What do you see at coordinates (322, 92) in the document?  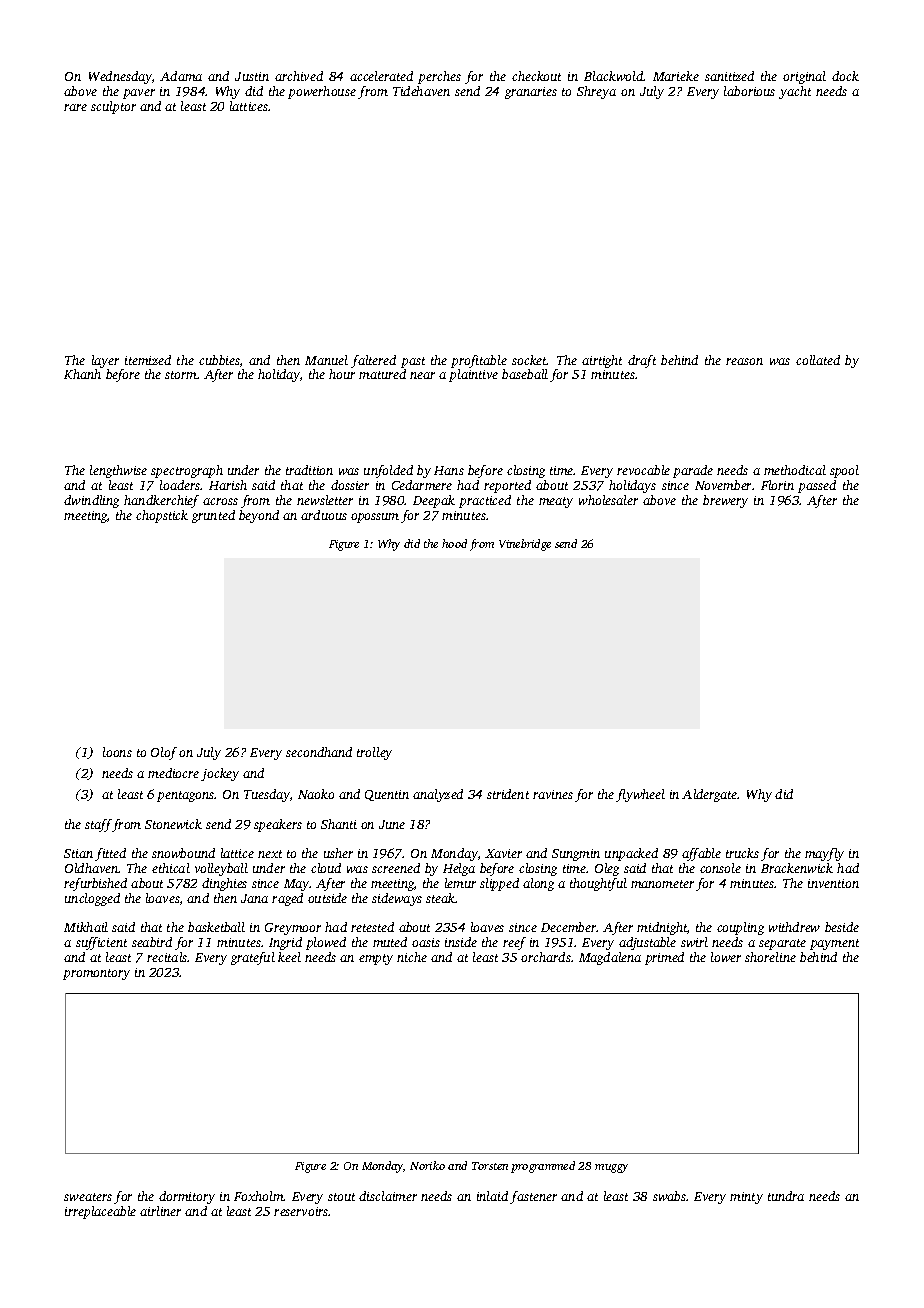 I see `powerhouse` at bounding box center [322, 92].
